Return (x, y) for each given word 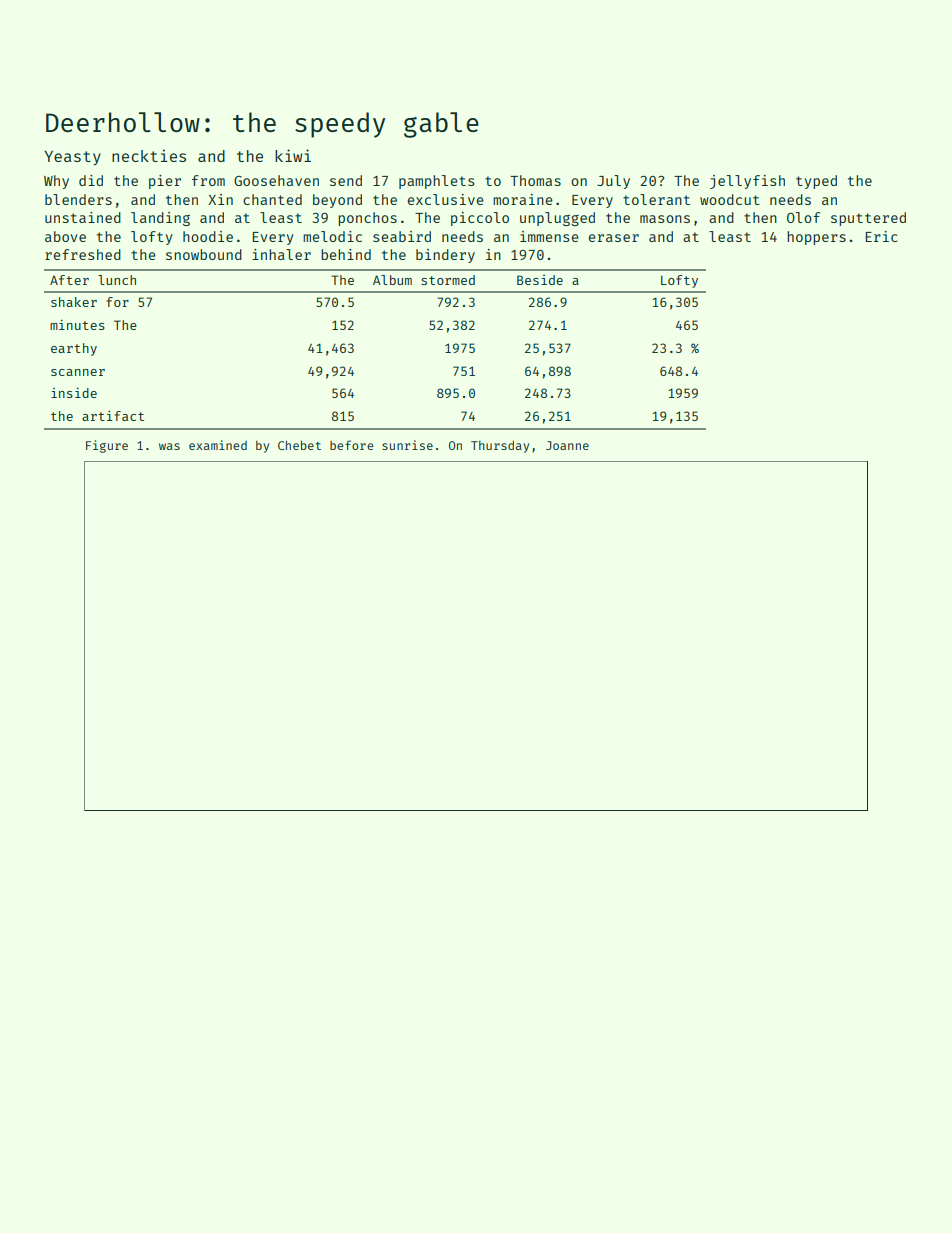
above (65, 236)
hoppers (816, 238)
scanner (78, 372)
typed (816, 182)
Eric (882, 236)
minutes (77, 324)
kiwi (293, 155)
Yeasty (72, 158)
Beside (540, 280)
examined (218, 445)
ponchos (367, 219)
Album (392, 280)
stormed (448, 280)
